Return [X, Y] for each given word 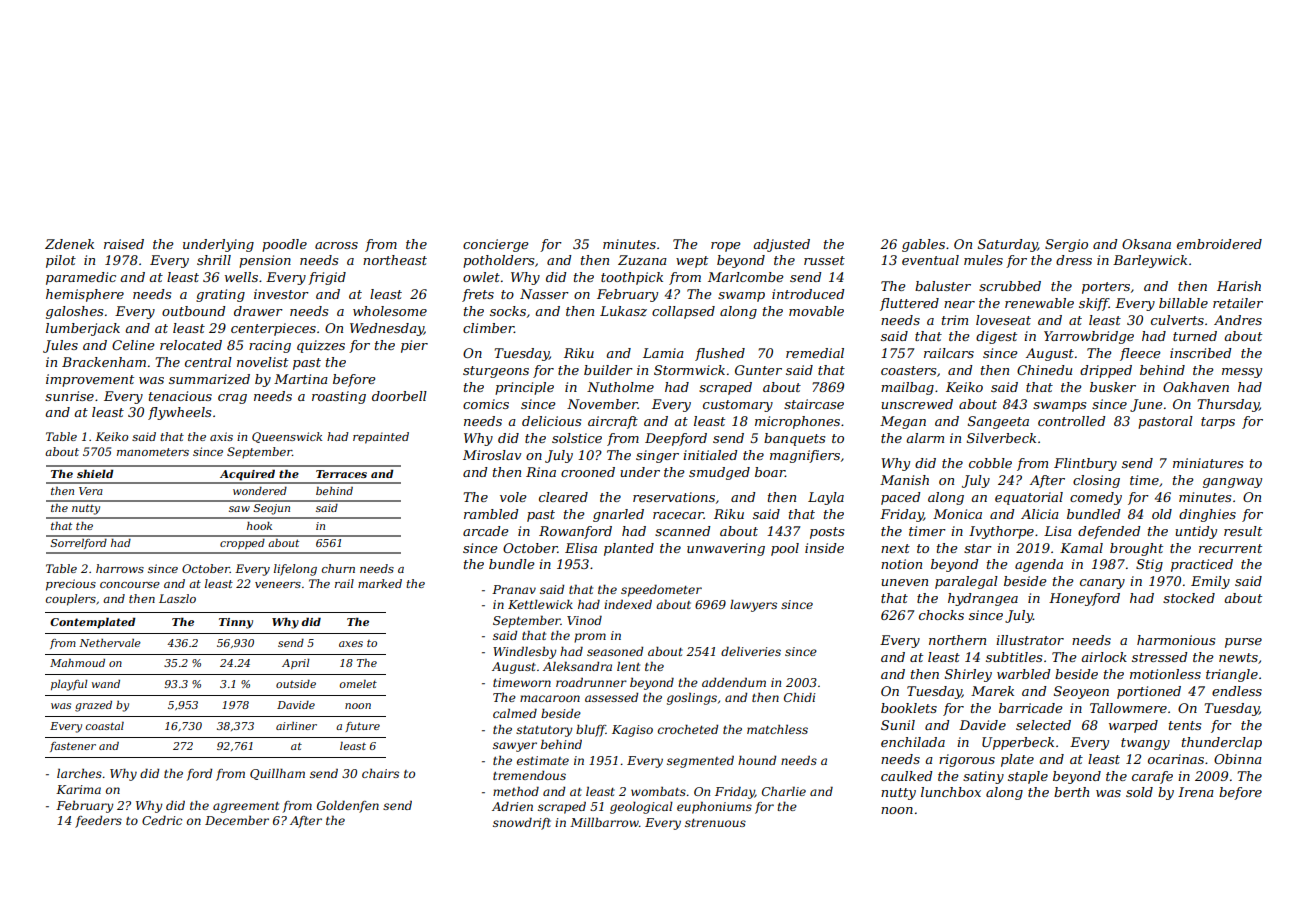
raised [124, 244]
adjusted [781, 245]
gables [923, 245]
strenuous [715, 823]
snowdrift [522, 824]
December [237, 820]
